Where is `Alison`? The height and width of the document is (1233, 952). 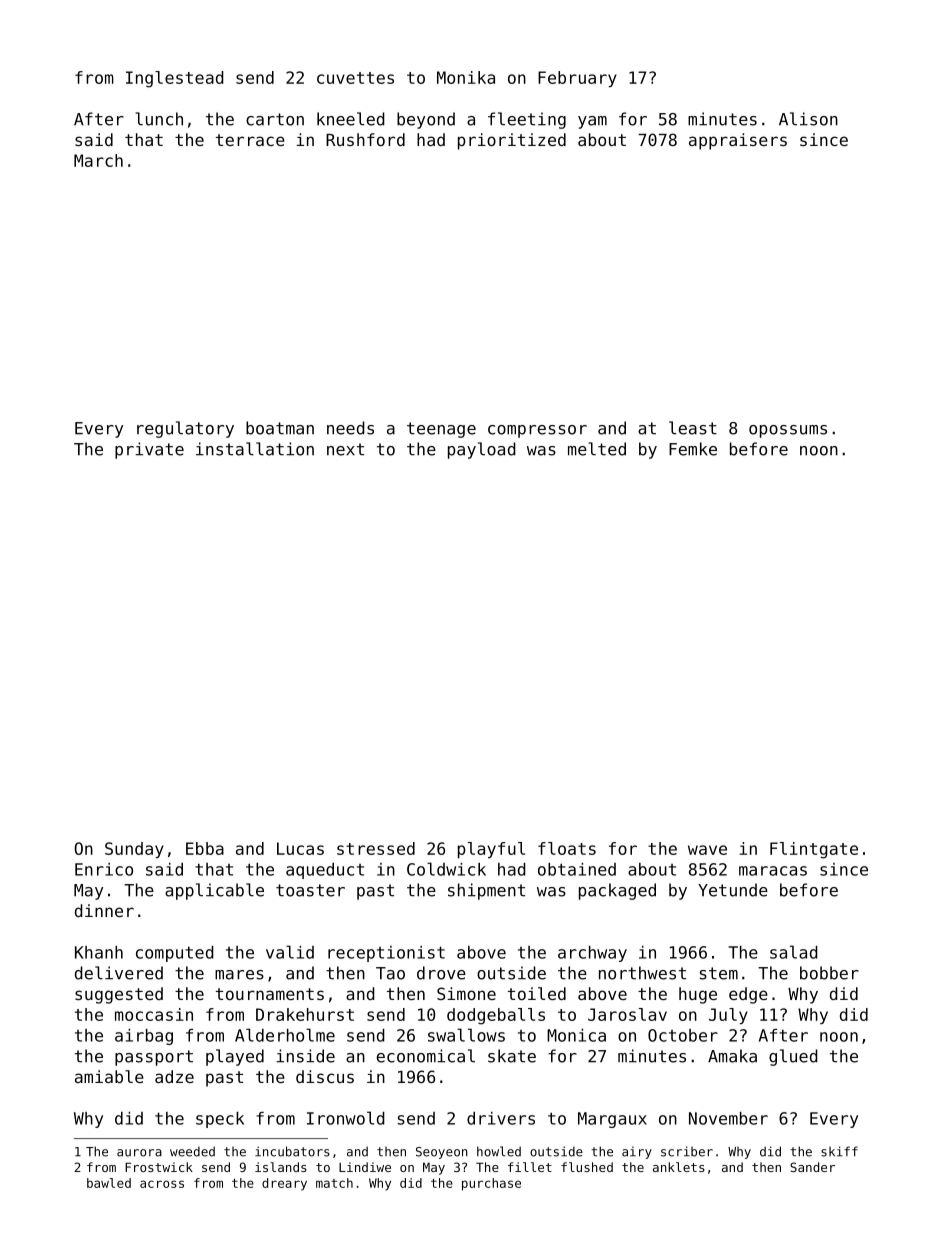
Alison is located at coordinates (808, 119).
